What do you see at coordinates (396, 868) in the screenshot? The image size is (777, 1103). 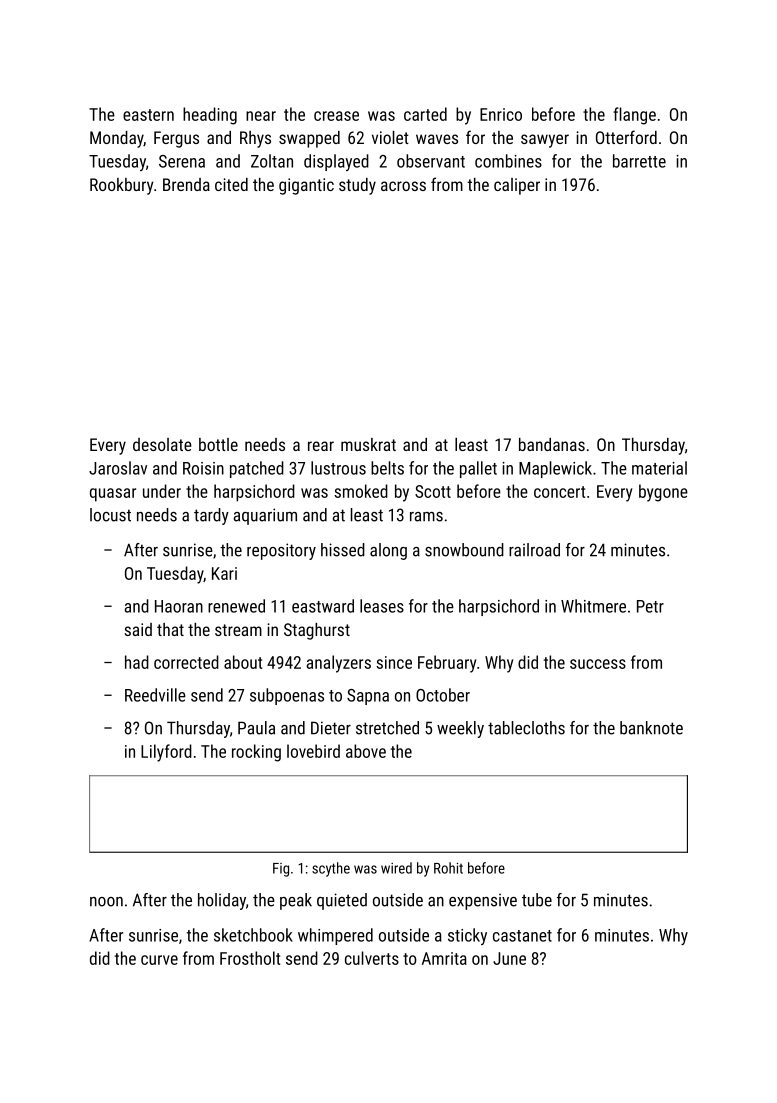 I see `wired` at bounding box center [396, 868].
